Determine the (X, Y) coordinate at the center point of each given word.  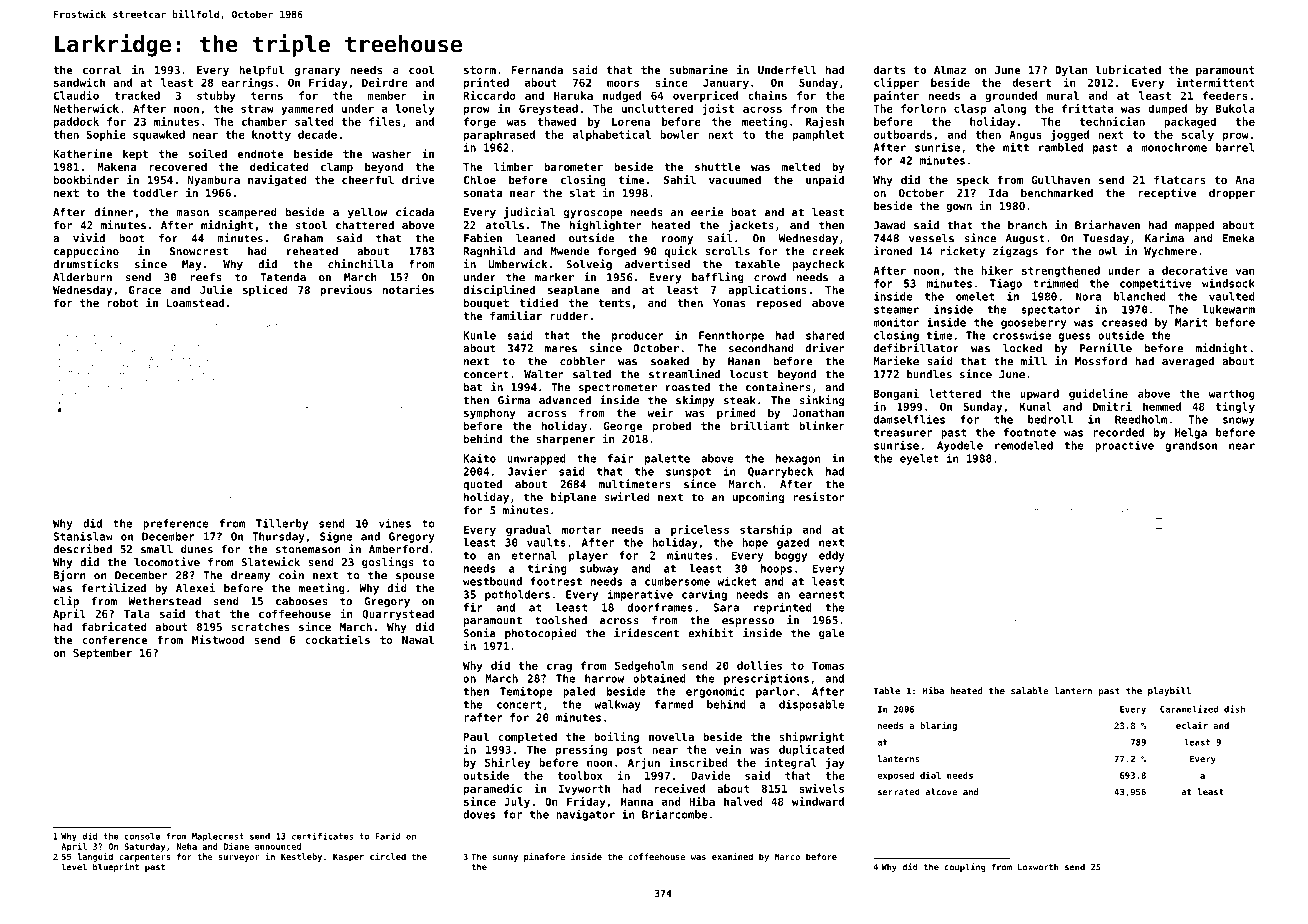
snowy (1239, 421)
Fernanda (537, 69)
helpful (261, 70)
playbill (1169, 691)
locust (748, 374)
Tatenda (283, 277)
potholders (517, 595)
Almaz (950, 69)
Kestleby (301, 857)
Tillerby (282, 524)
